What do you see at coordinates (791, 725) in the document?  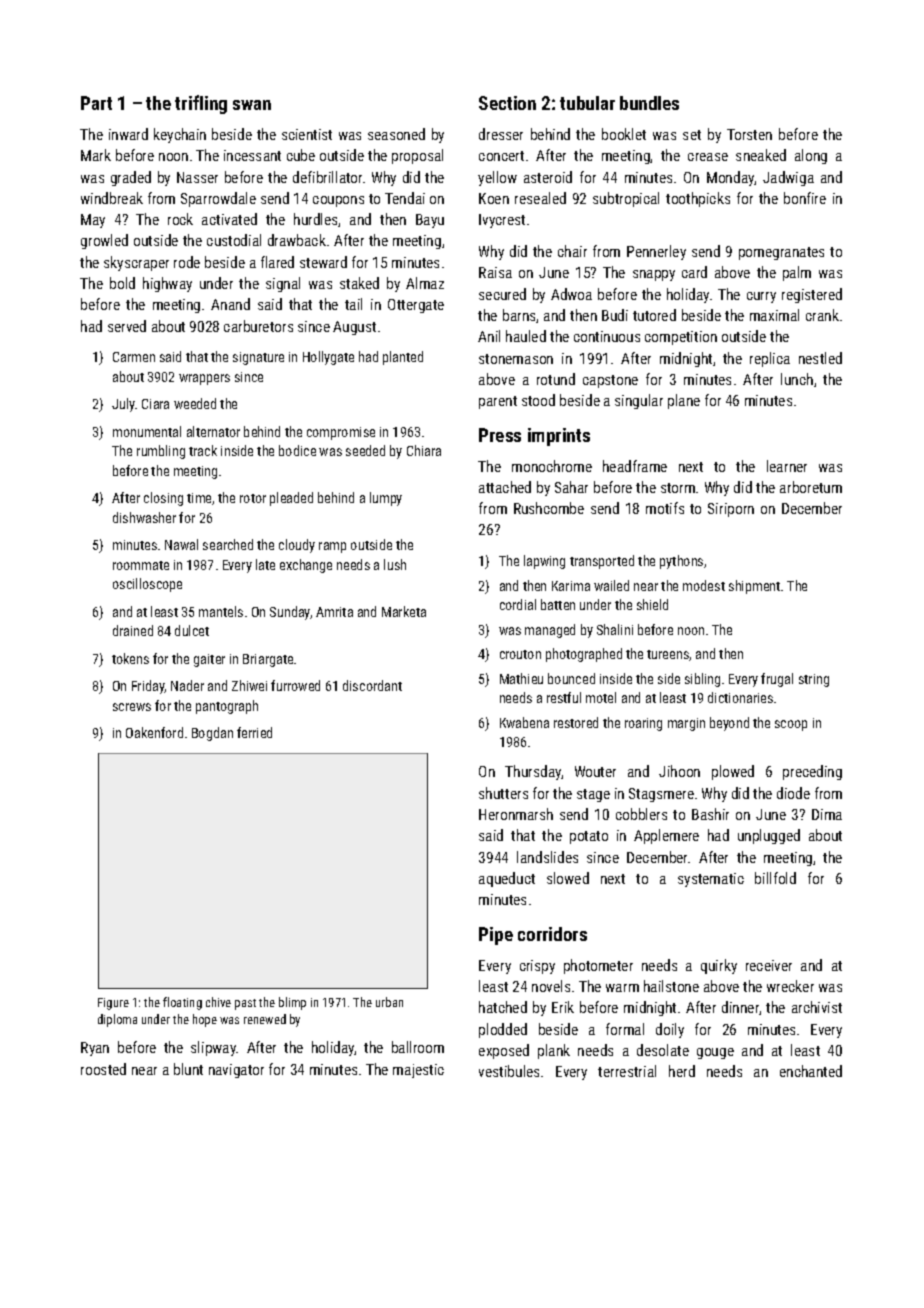 I see `scoop` at bounding box center [791, 725].
